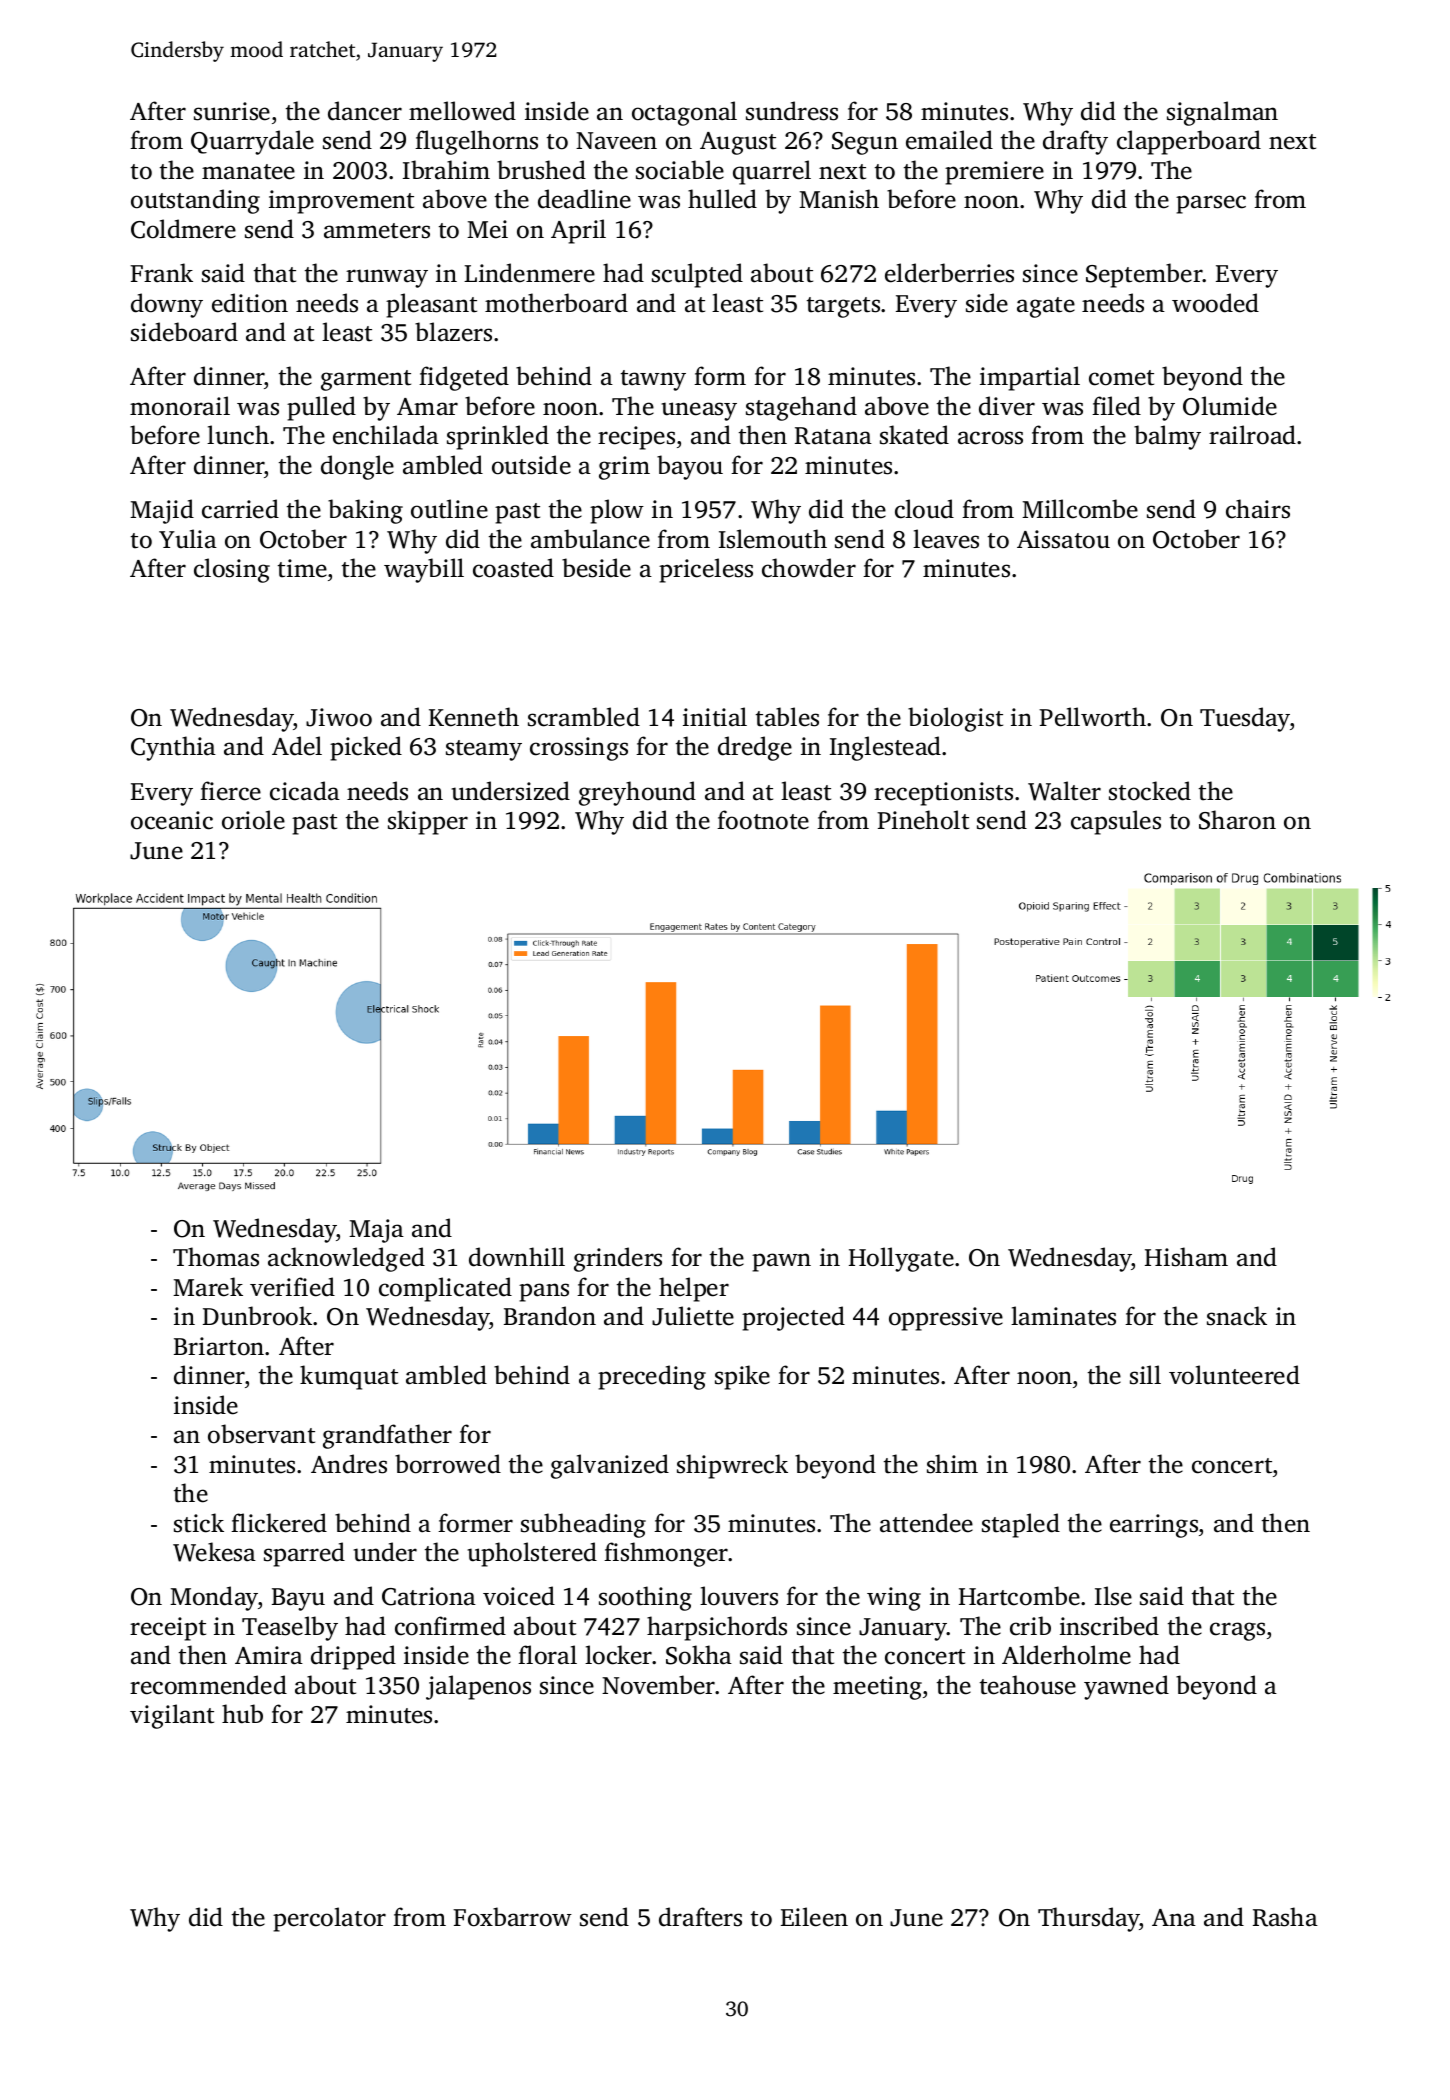 The width and height of the image is (1450, 2100). I want to click on Eileen, so click(814, 1917).
